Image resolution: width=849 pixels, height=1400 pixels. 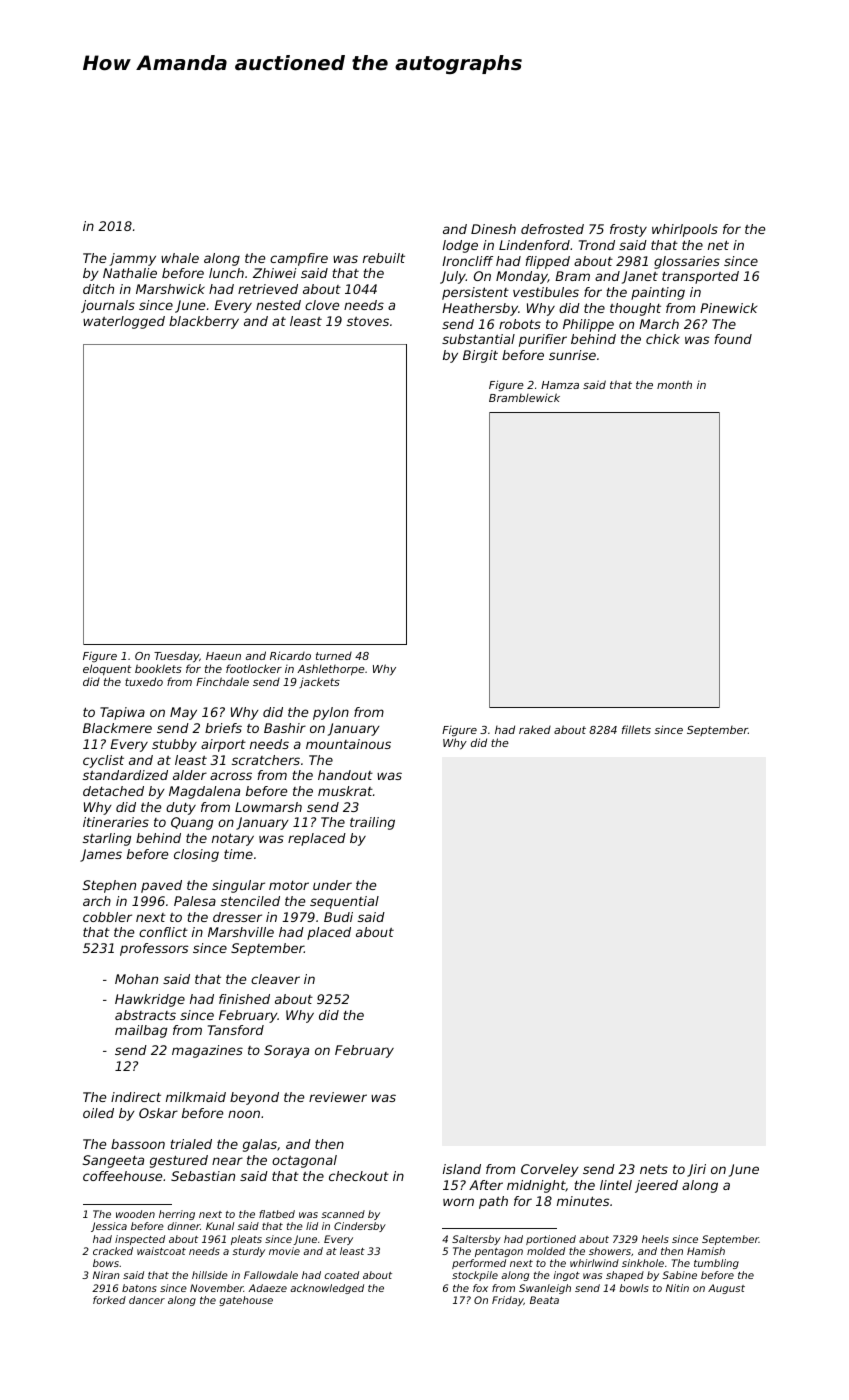 I want to click on reviewer, so click(x=338, y=1097).
